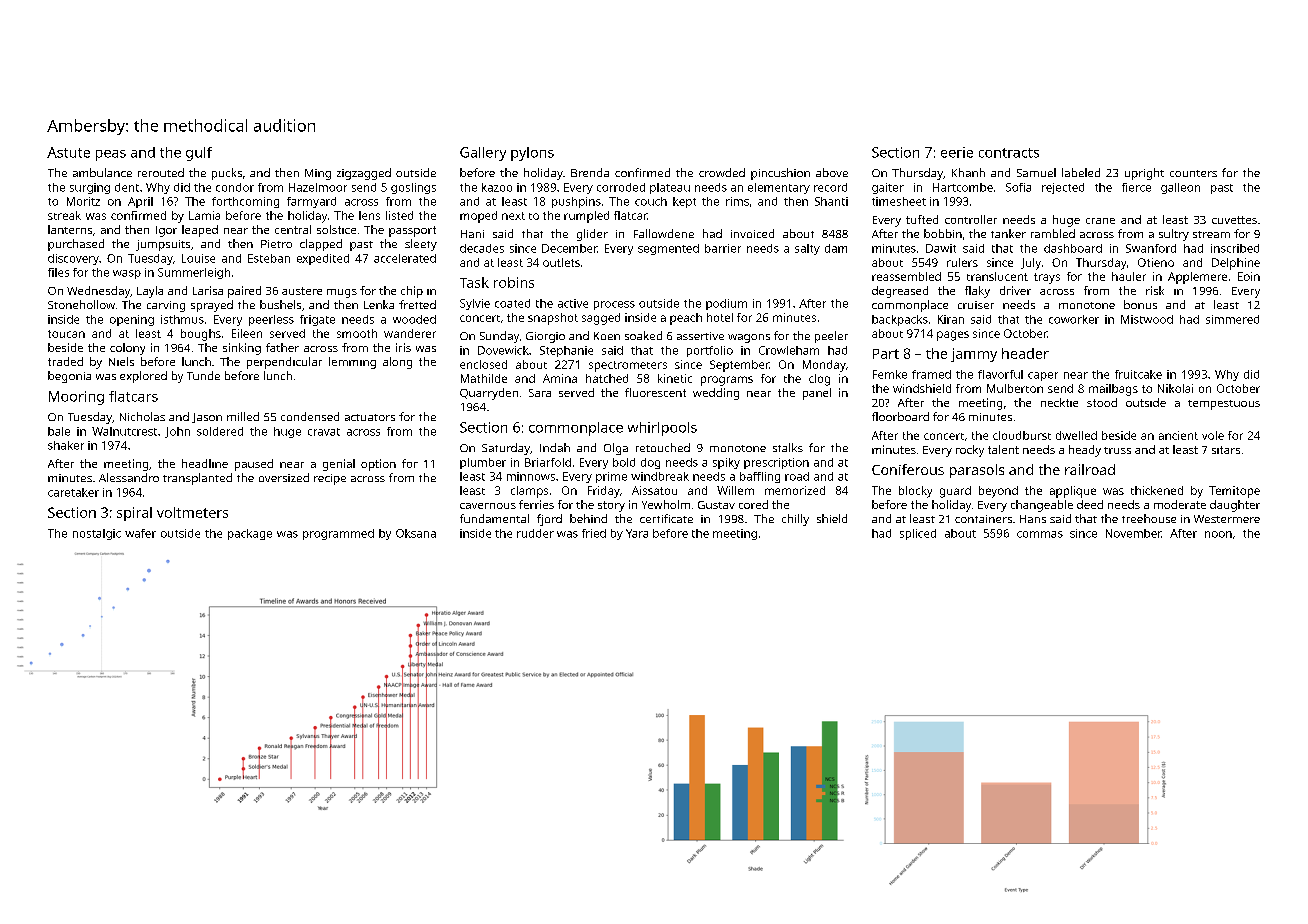 Image resolution: width=1308 pixels, height=924 pixels. I want to click on nostalgic, so click(97, 534).
